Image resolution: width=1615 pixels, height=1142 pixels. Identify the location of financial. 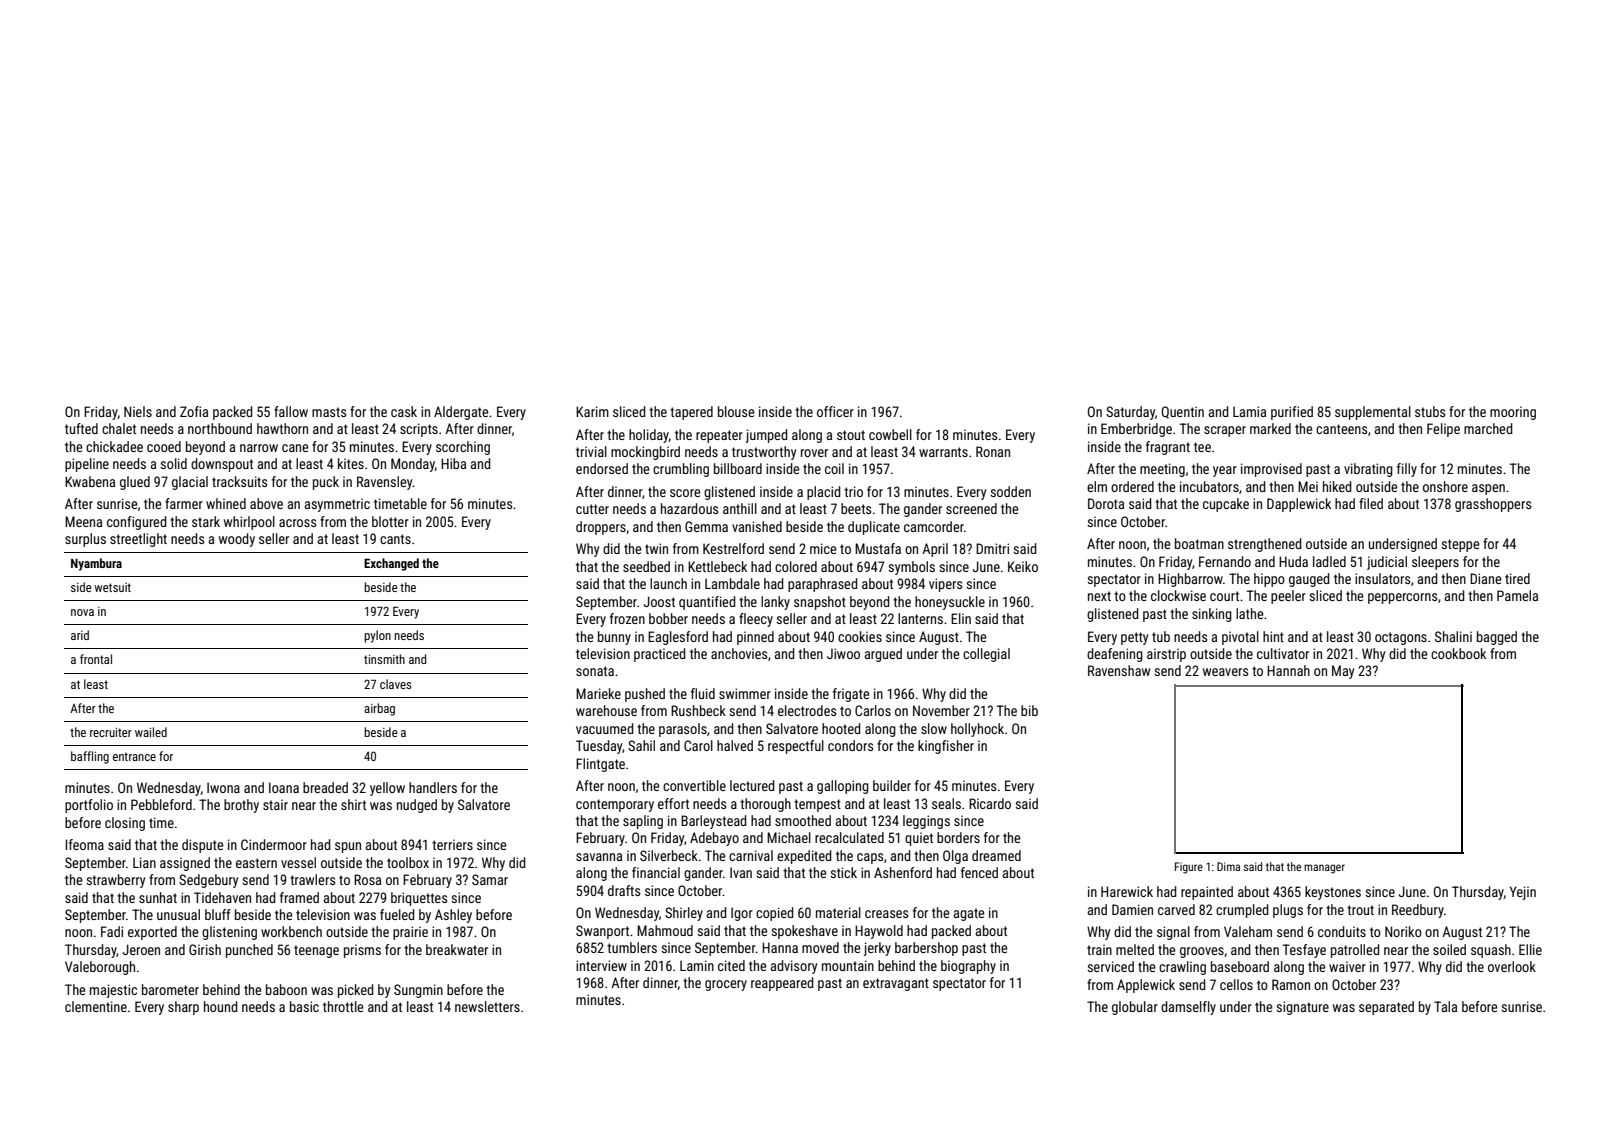
(656, 872).
